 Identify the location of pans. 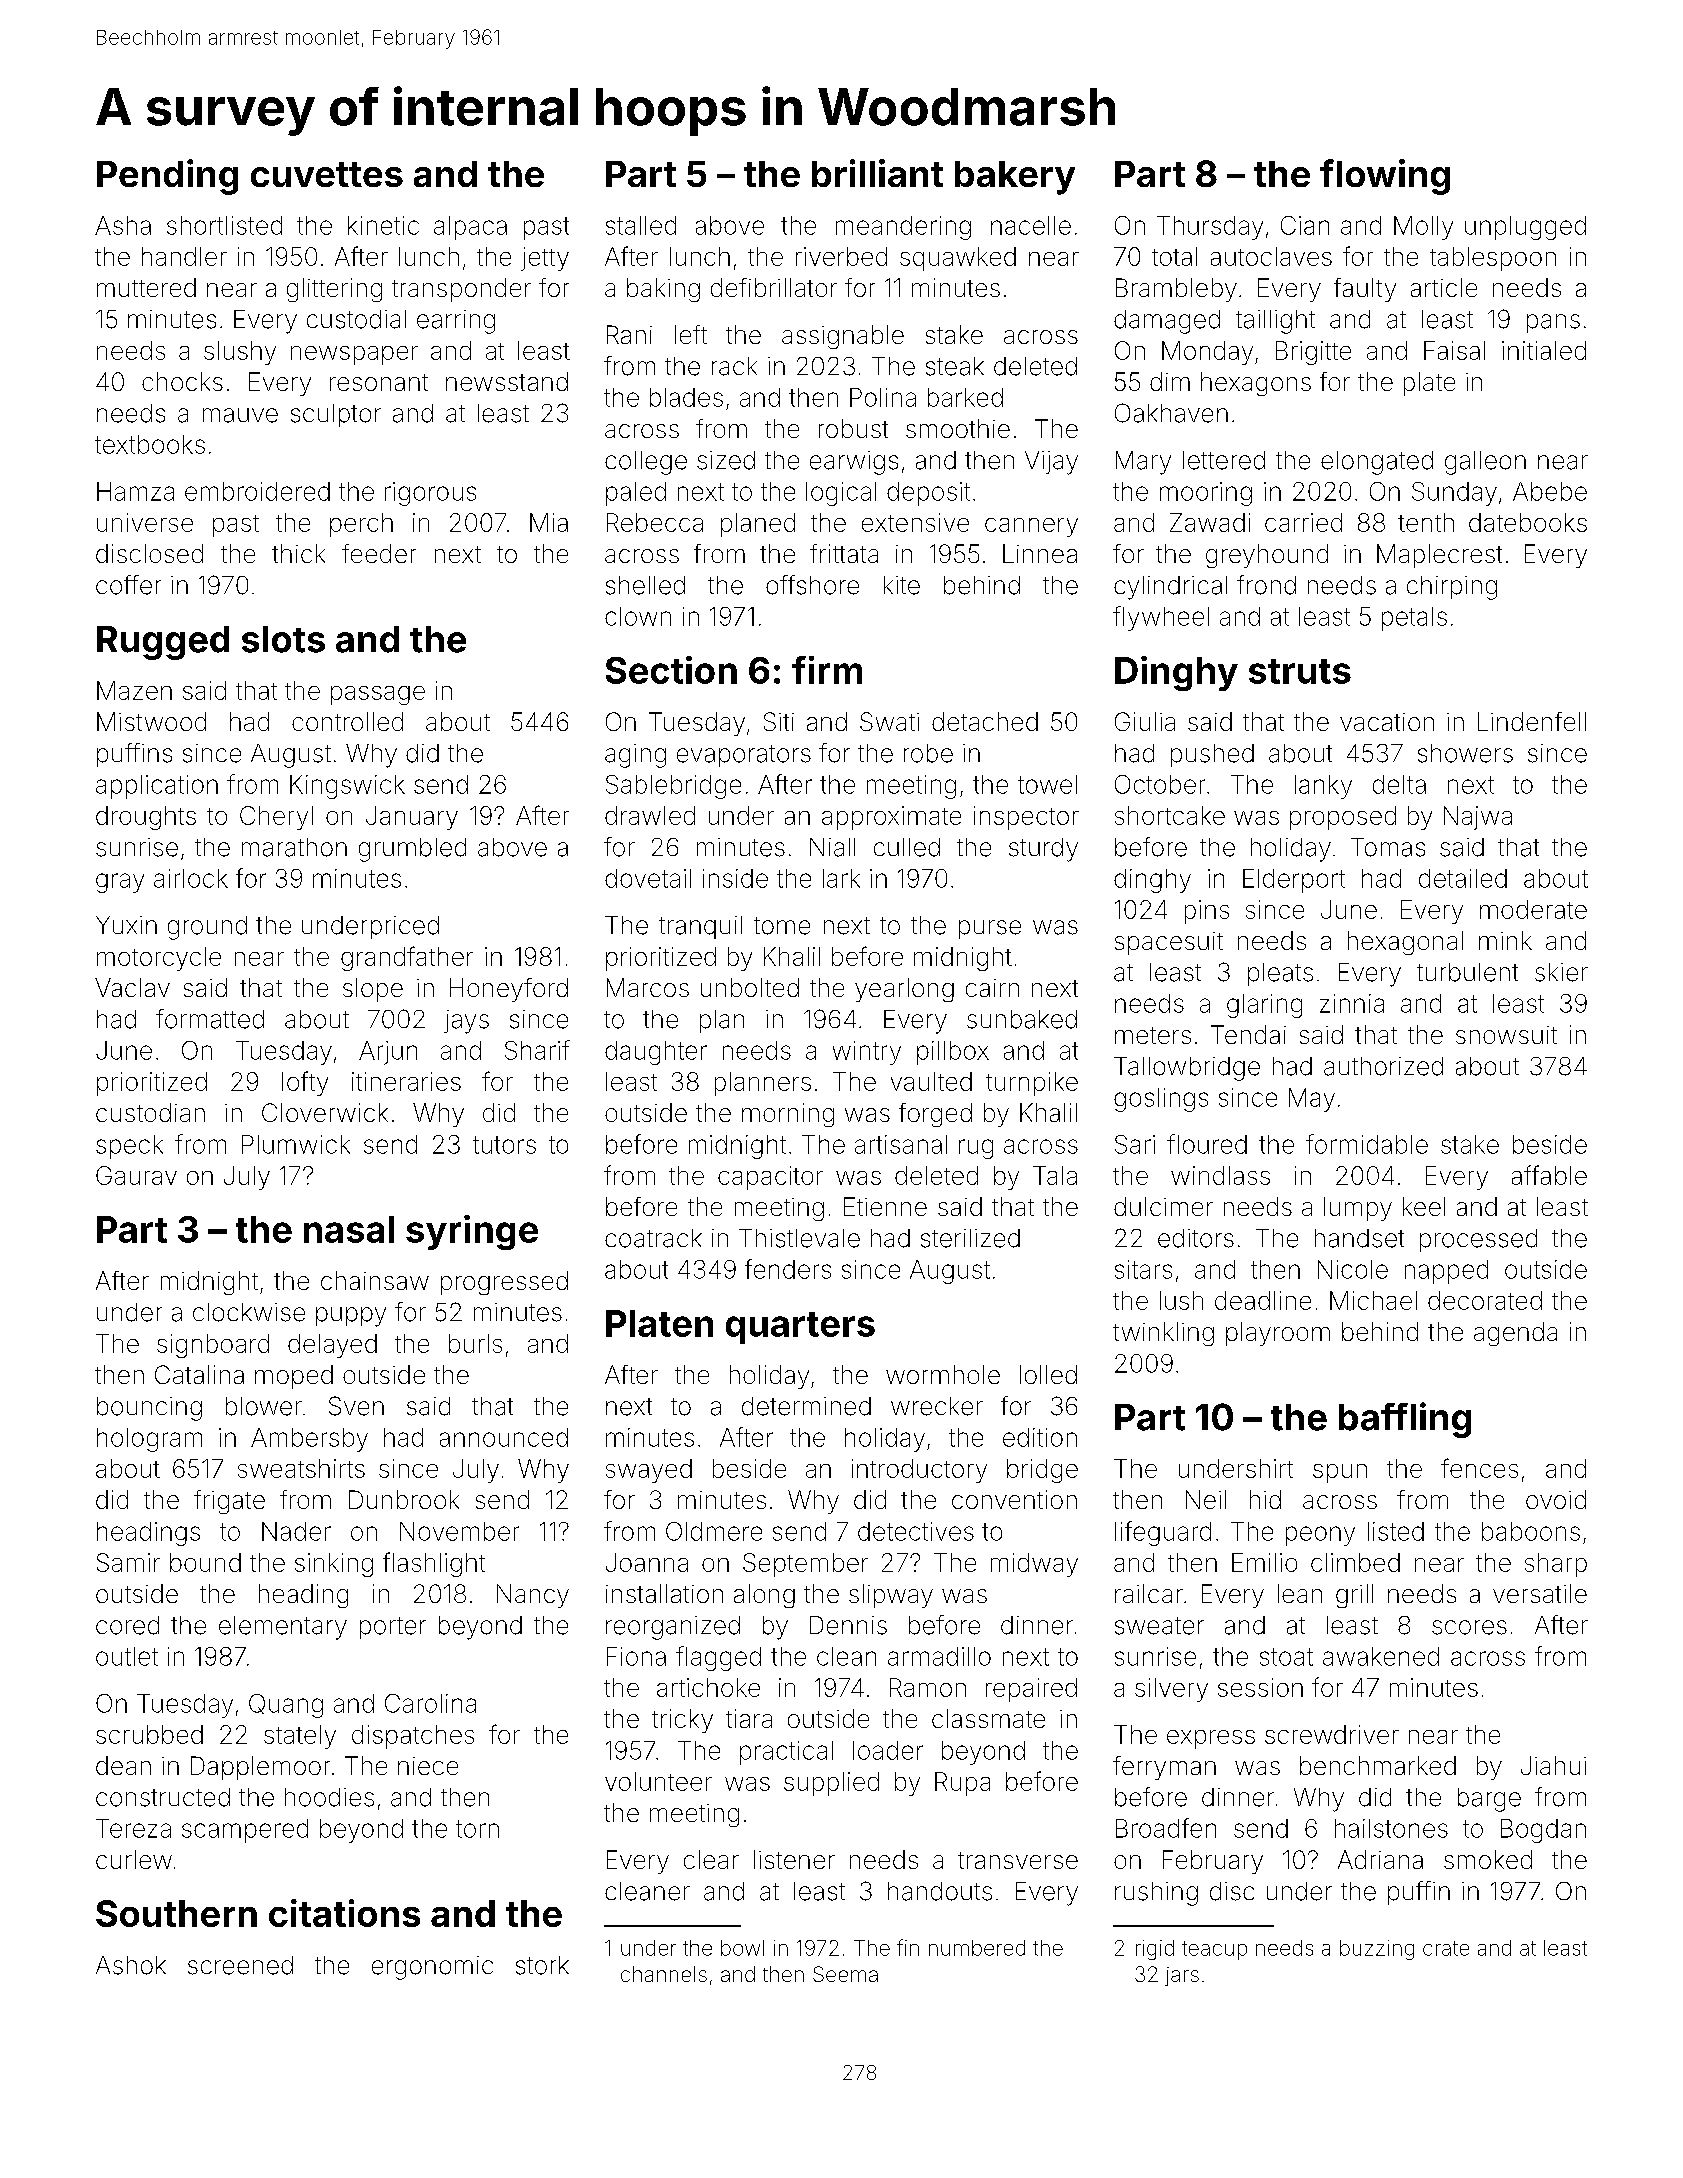
(1553, 323).
